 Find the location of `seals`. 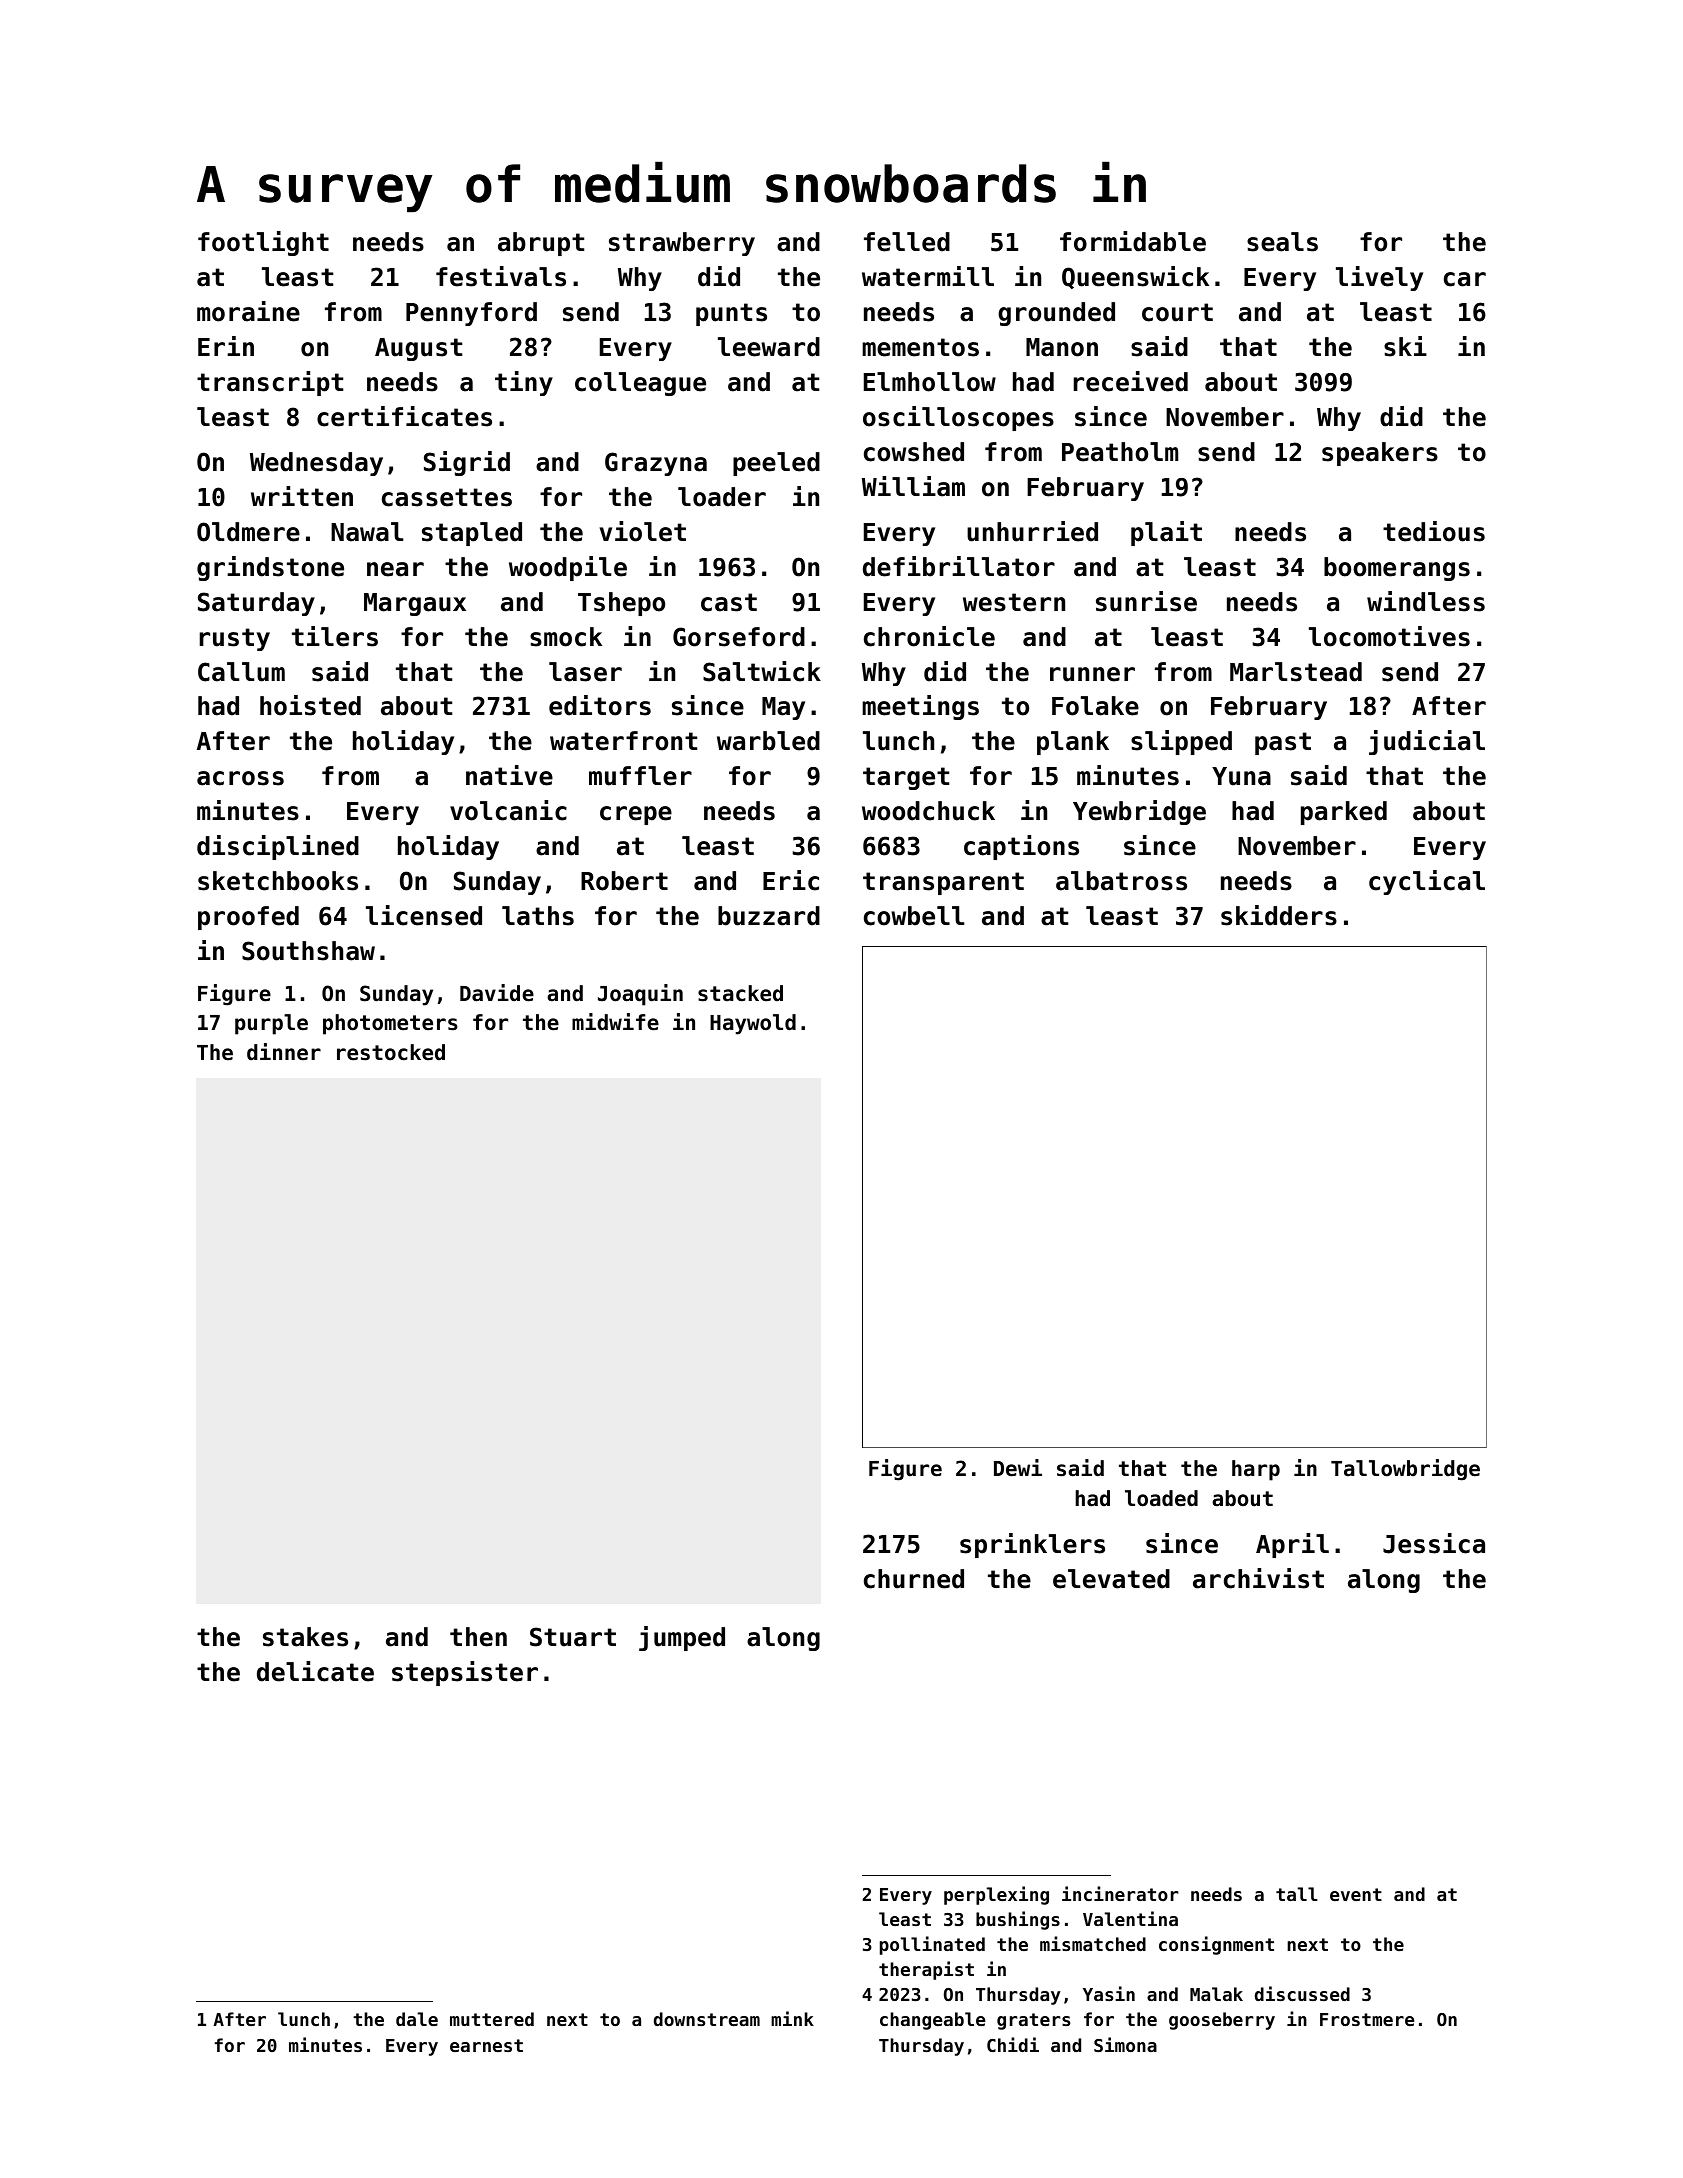

seals is located at coordinates (1282, 242).
